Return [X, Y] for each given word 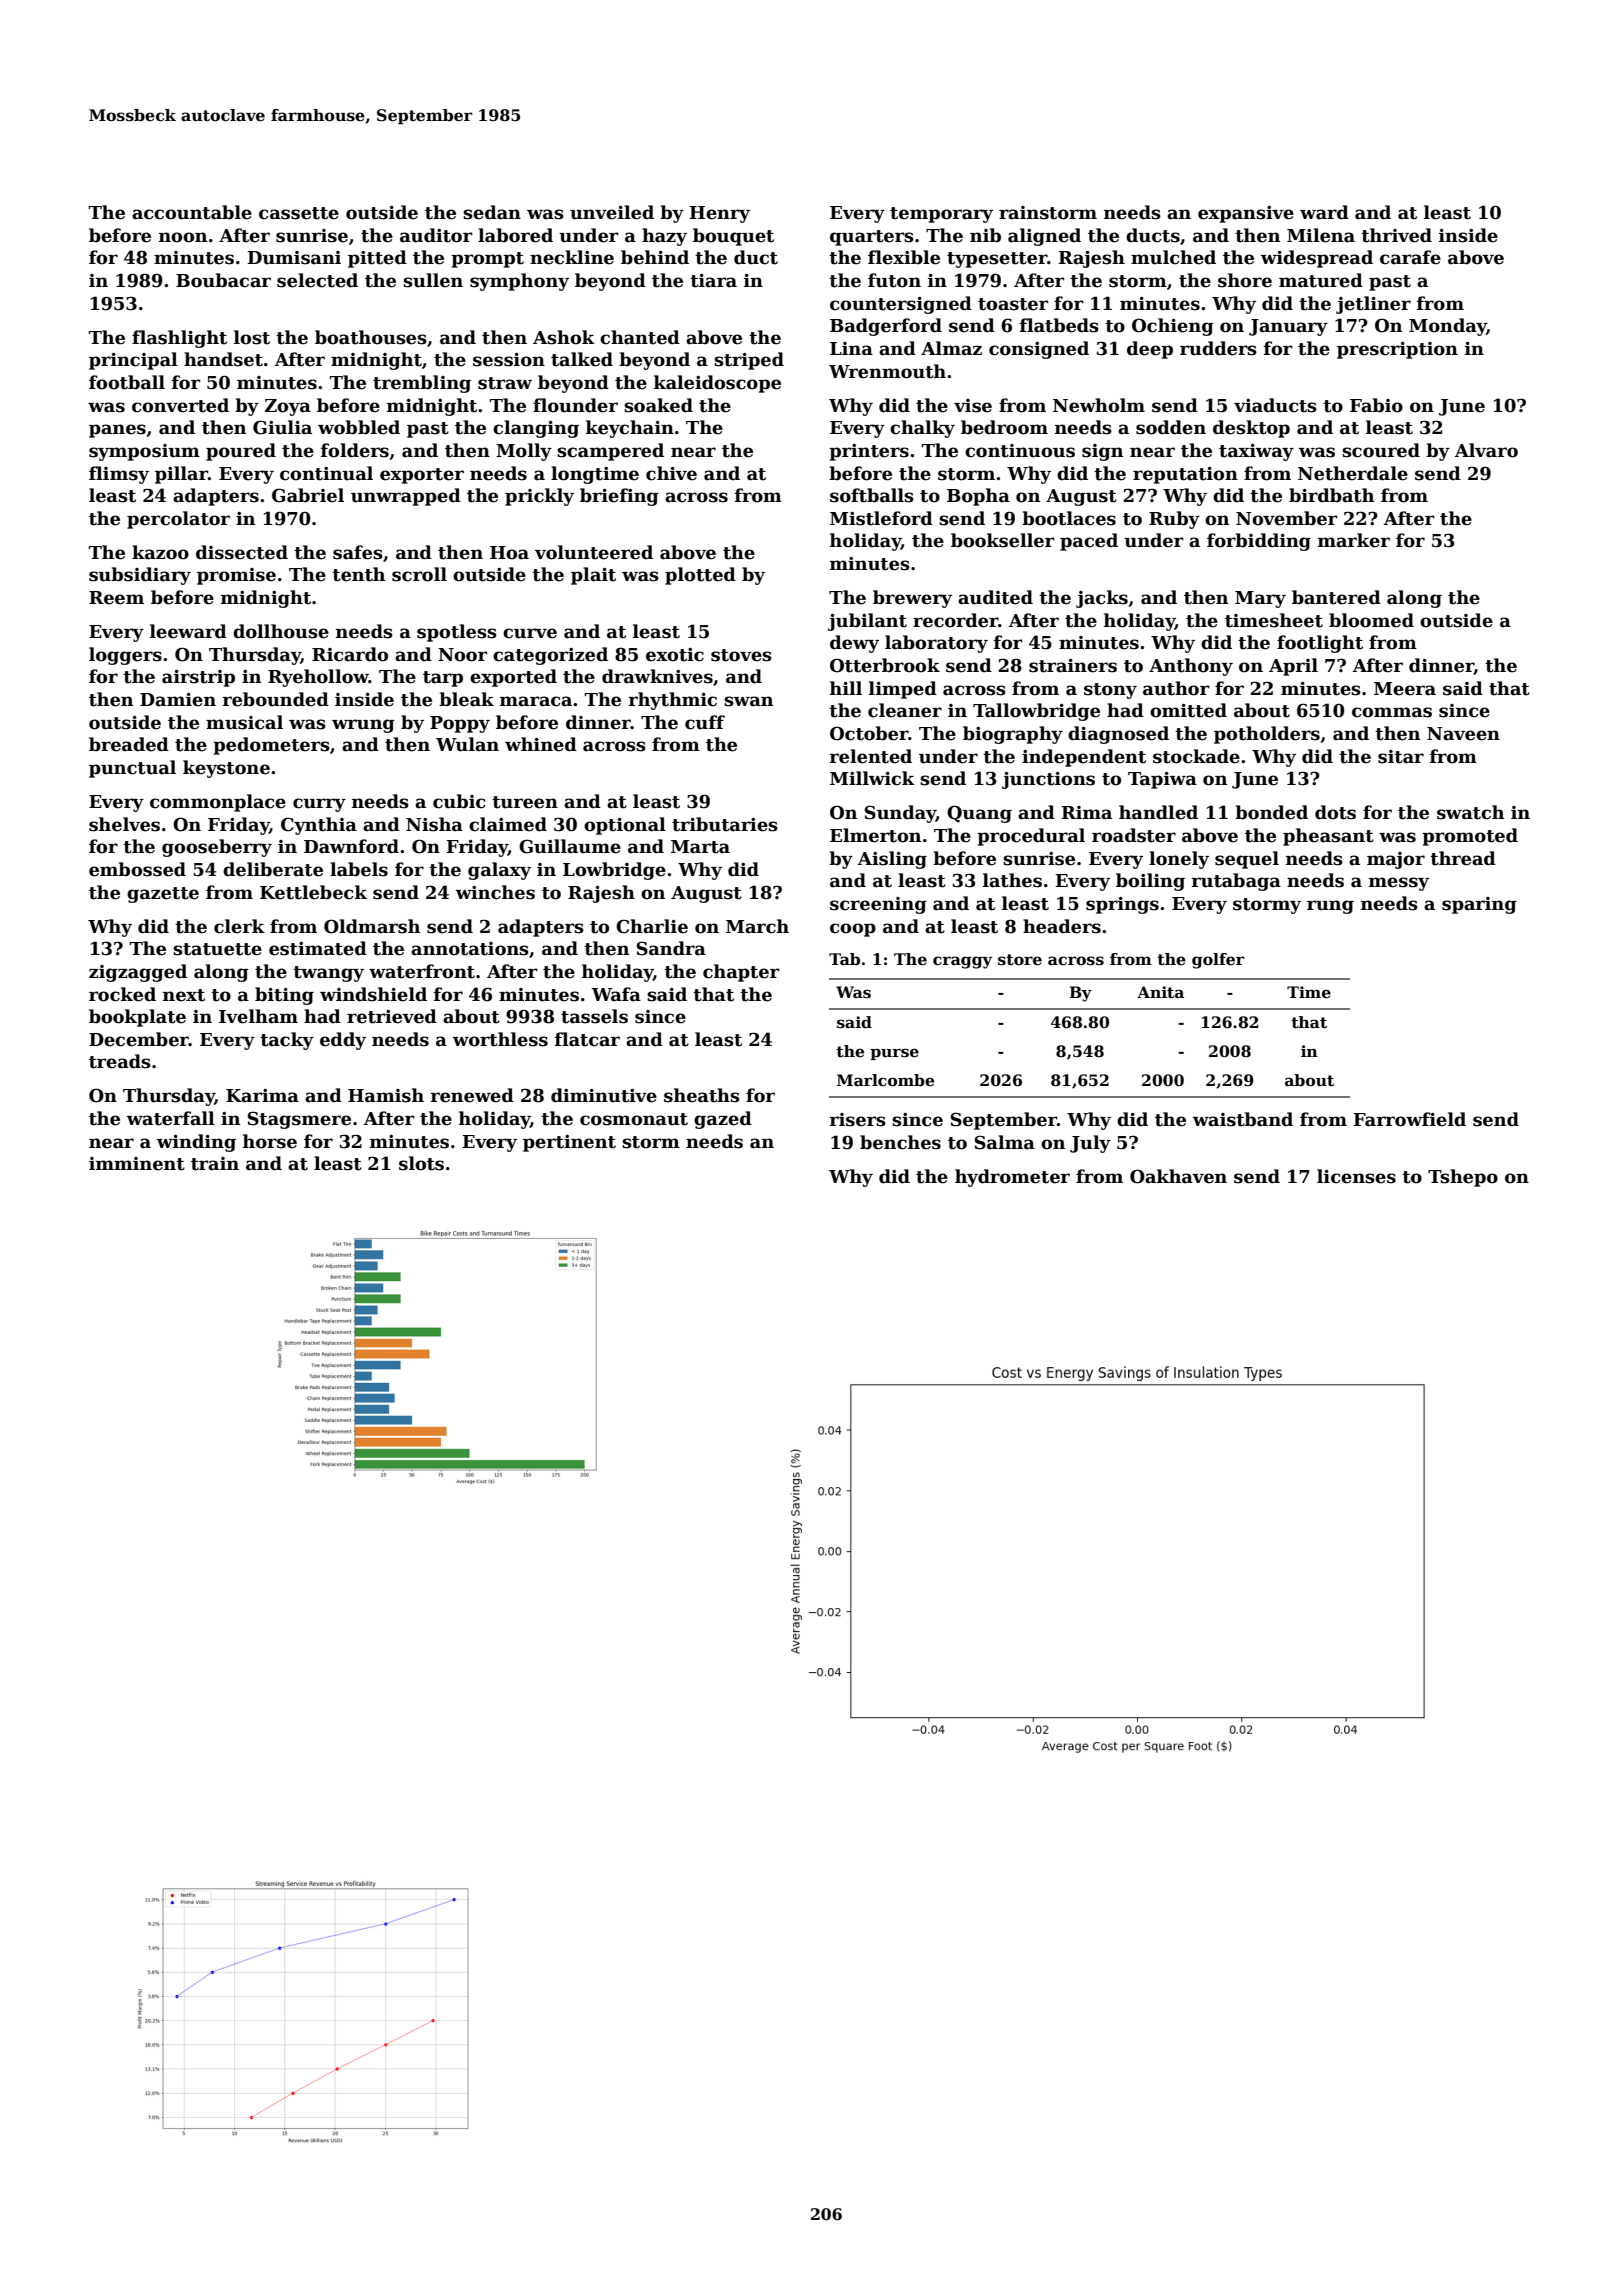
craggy [962, 962]
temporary [941, 215]
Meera [1405, 689]
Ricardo [350, 654]
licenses [1356, 1176]
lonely [1179, 860]
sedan [492, 212]
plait [593, 576]
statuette [217, 949]
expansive [1246, 214]
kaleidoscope [717, 384]
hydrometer [1012, 1178]
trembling [422, 384]
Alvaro [1486, 450]
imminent [137, 1164]
